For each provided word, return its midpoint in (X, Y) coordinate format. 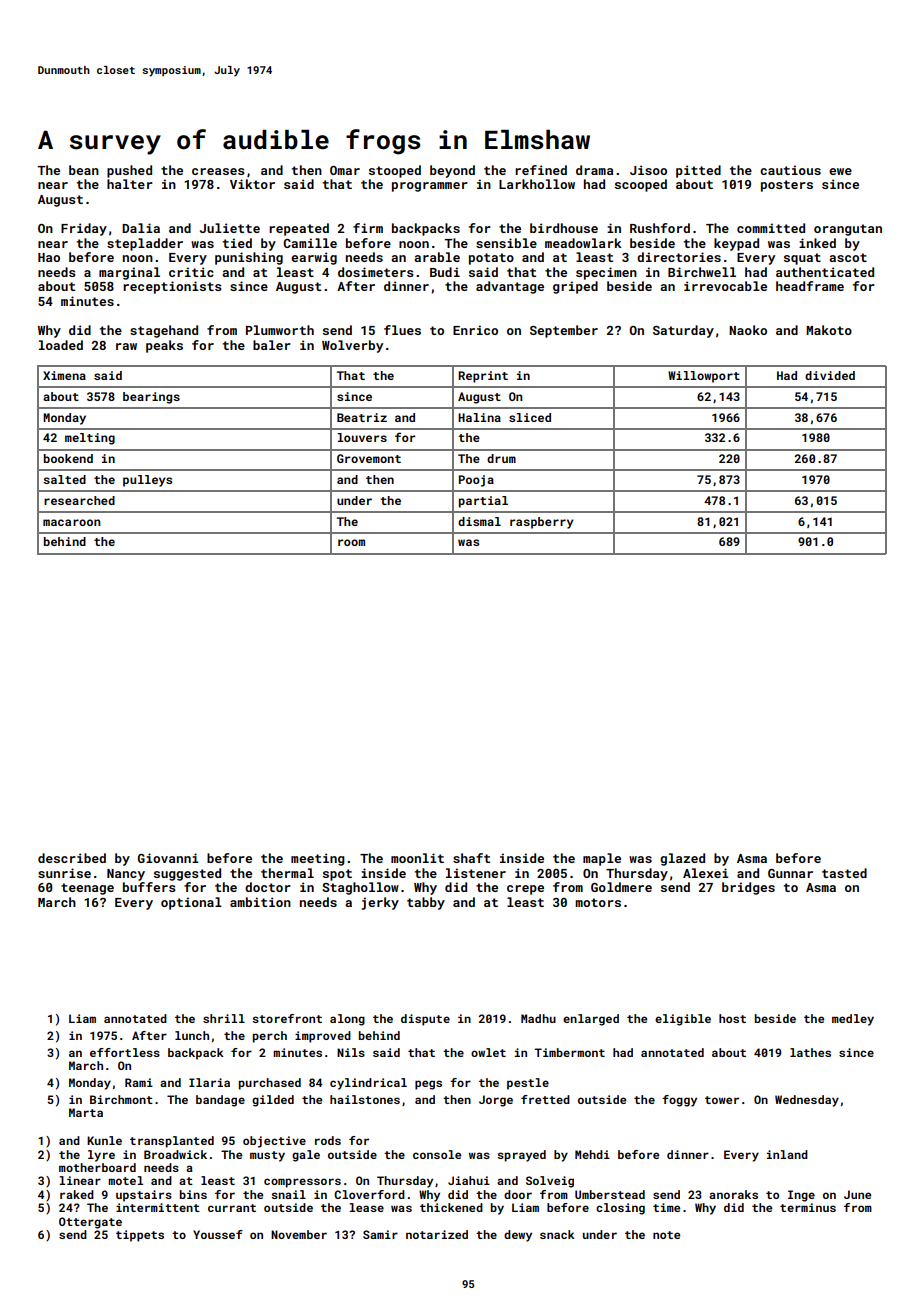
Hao (49, 257)
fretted (545, 1099)
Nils (351, 1052)
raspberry (542, 523)
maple (602, 859)
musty (267, 1156)
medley (853, 1020)
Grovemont (369, 458)
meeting (318, 859)
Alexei (706, 873)
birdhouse (564, 228)
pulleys (147, 481)
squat (802, 259)
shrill (224, 1018)
